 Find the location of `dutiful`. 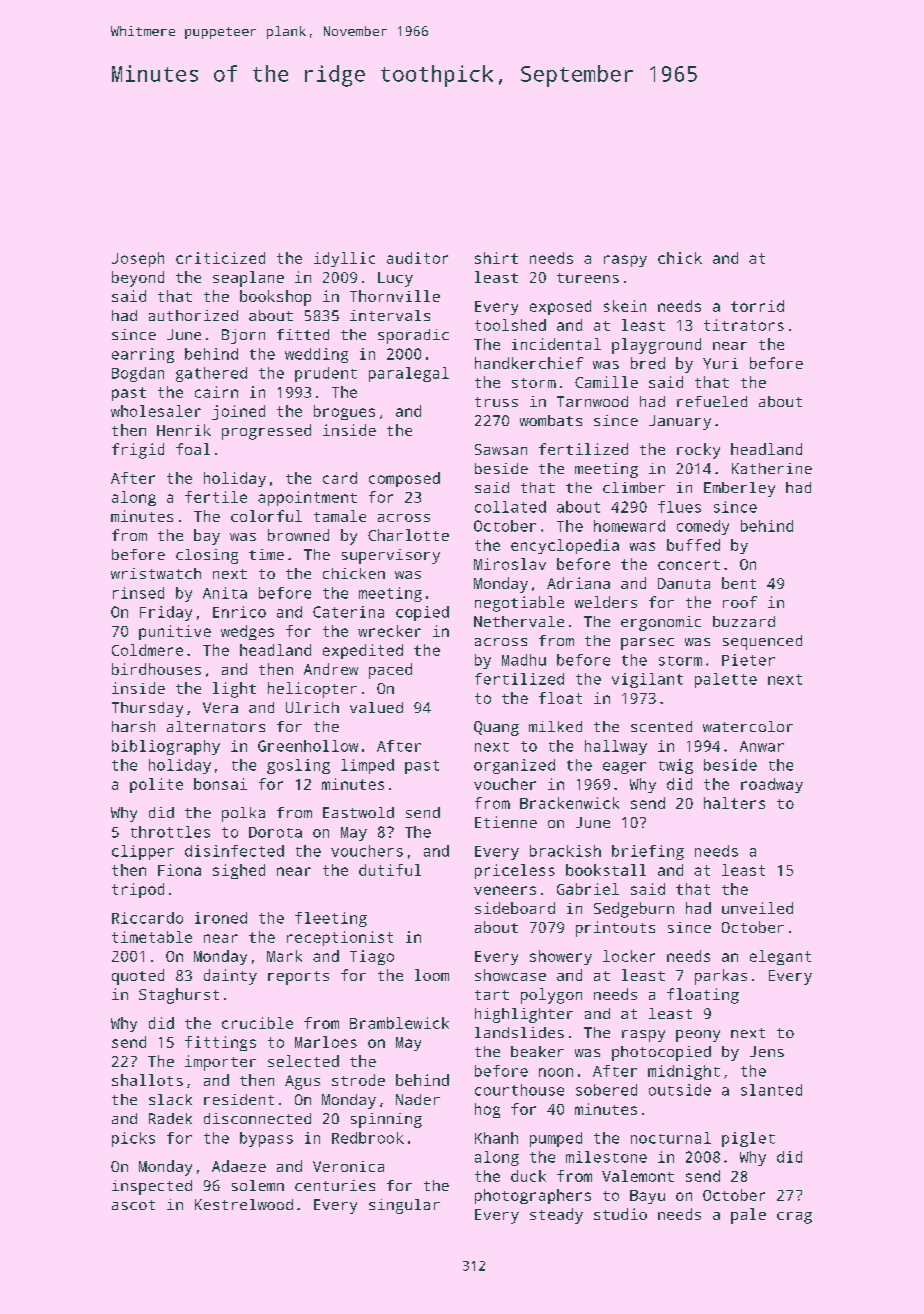

dutiful is located at coordinates (390, 870).
